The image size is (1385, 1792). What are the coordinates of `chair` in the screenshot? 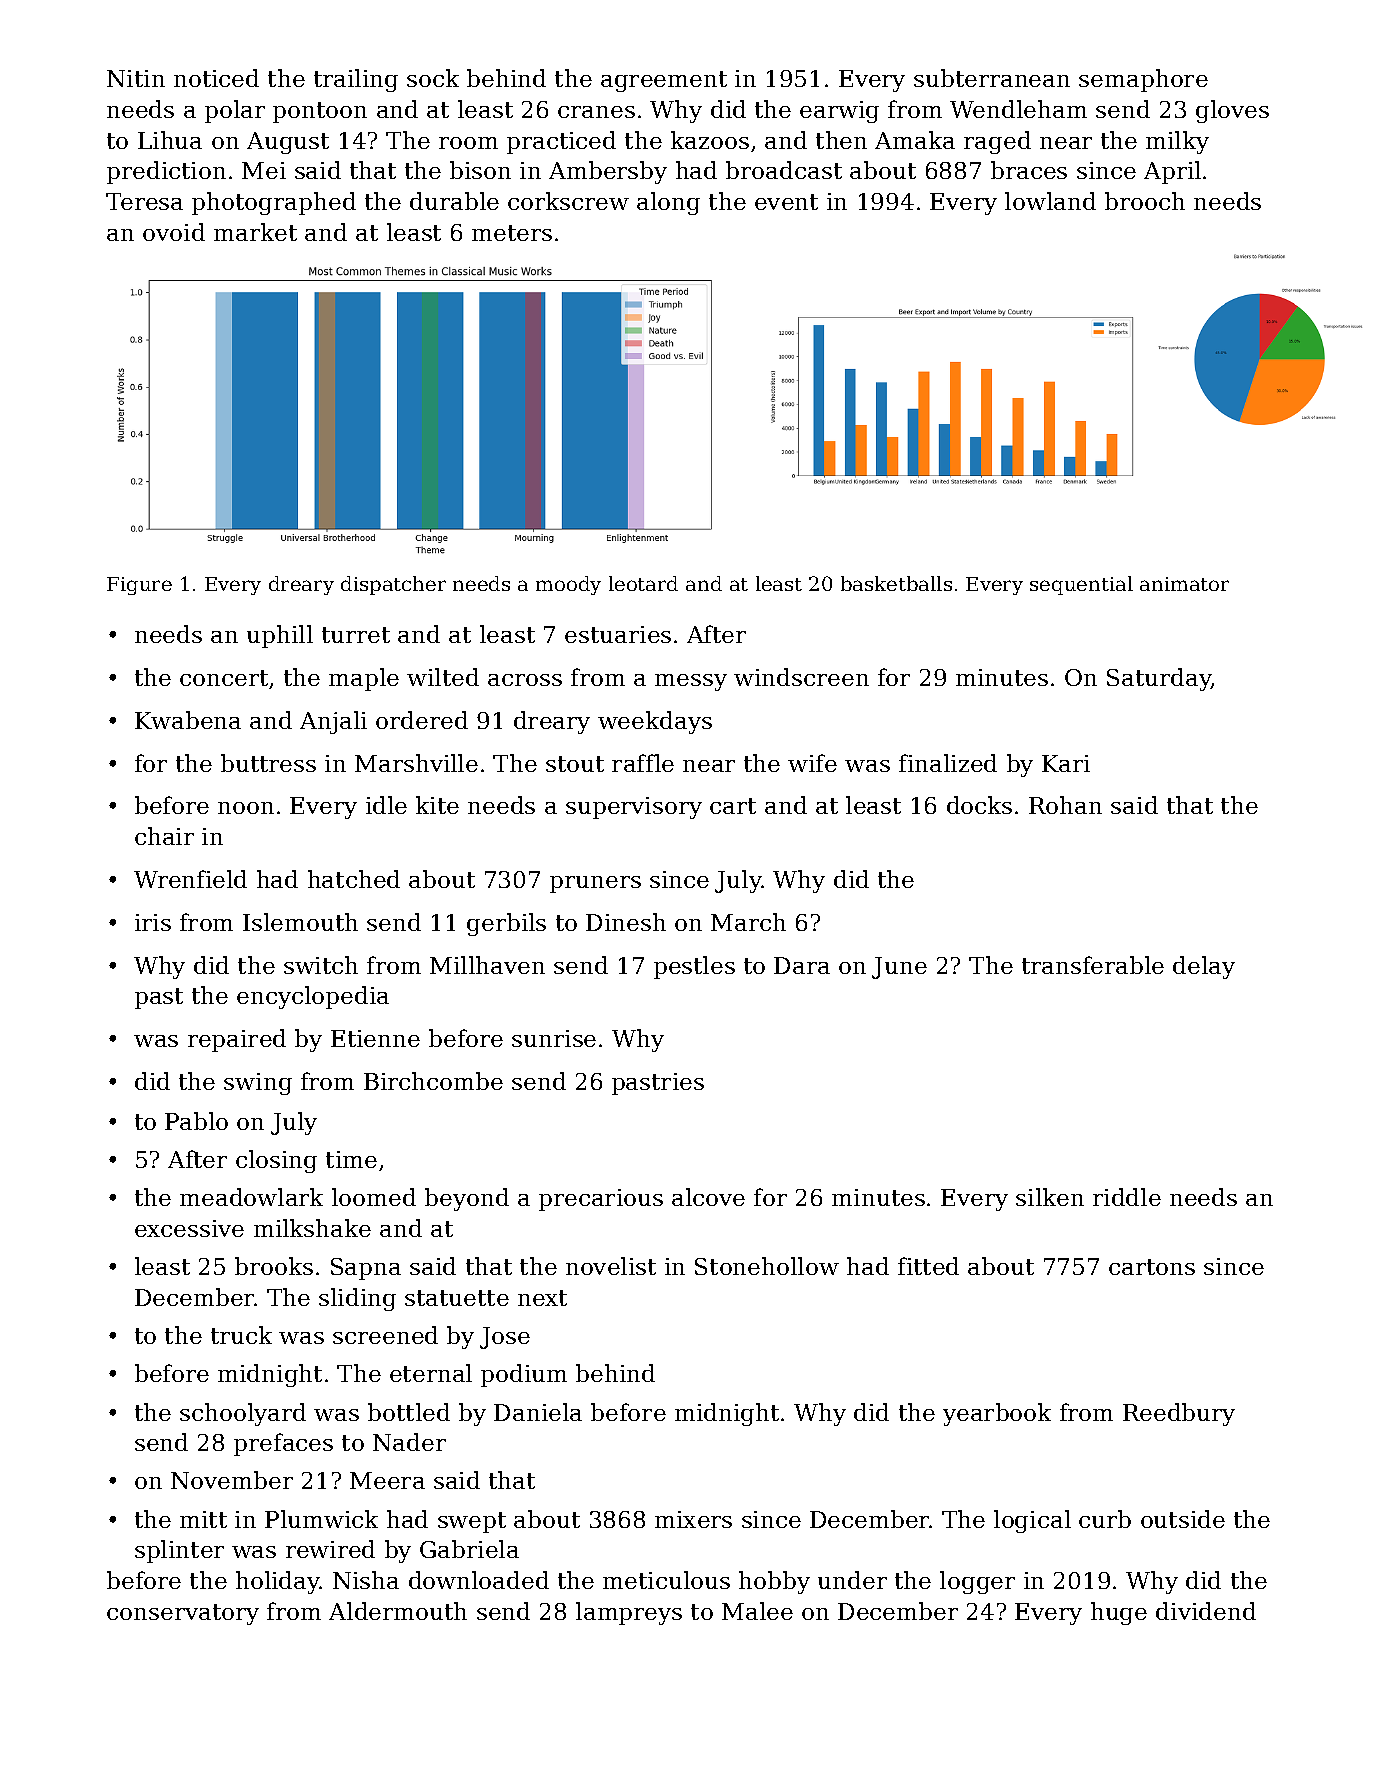 It's located at (164, 836).
